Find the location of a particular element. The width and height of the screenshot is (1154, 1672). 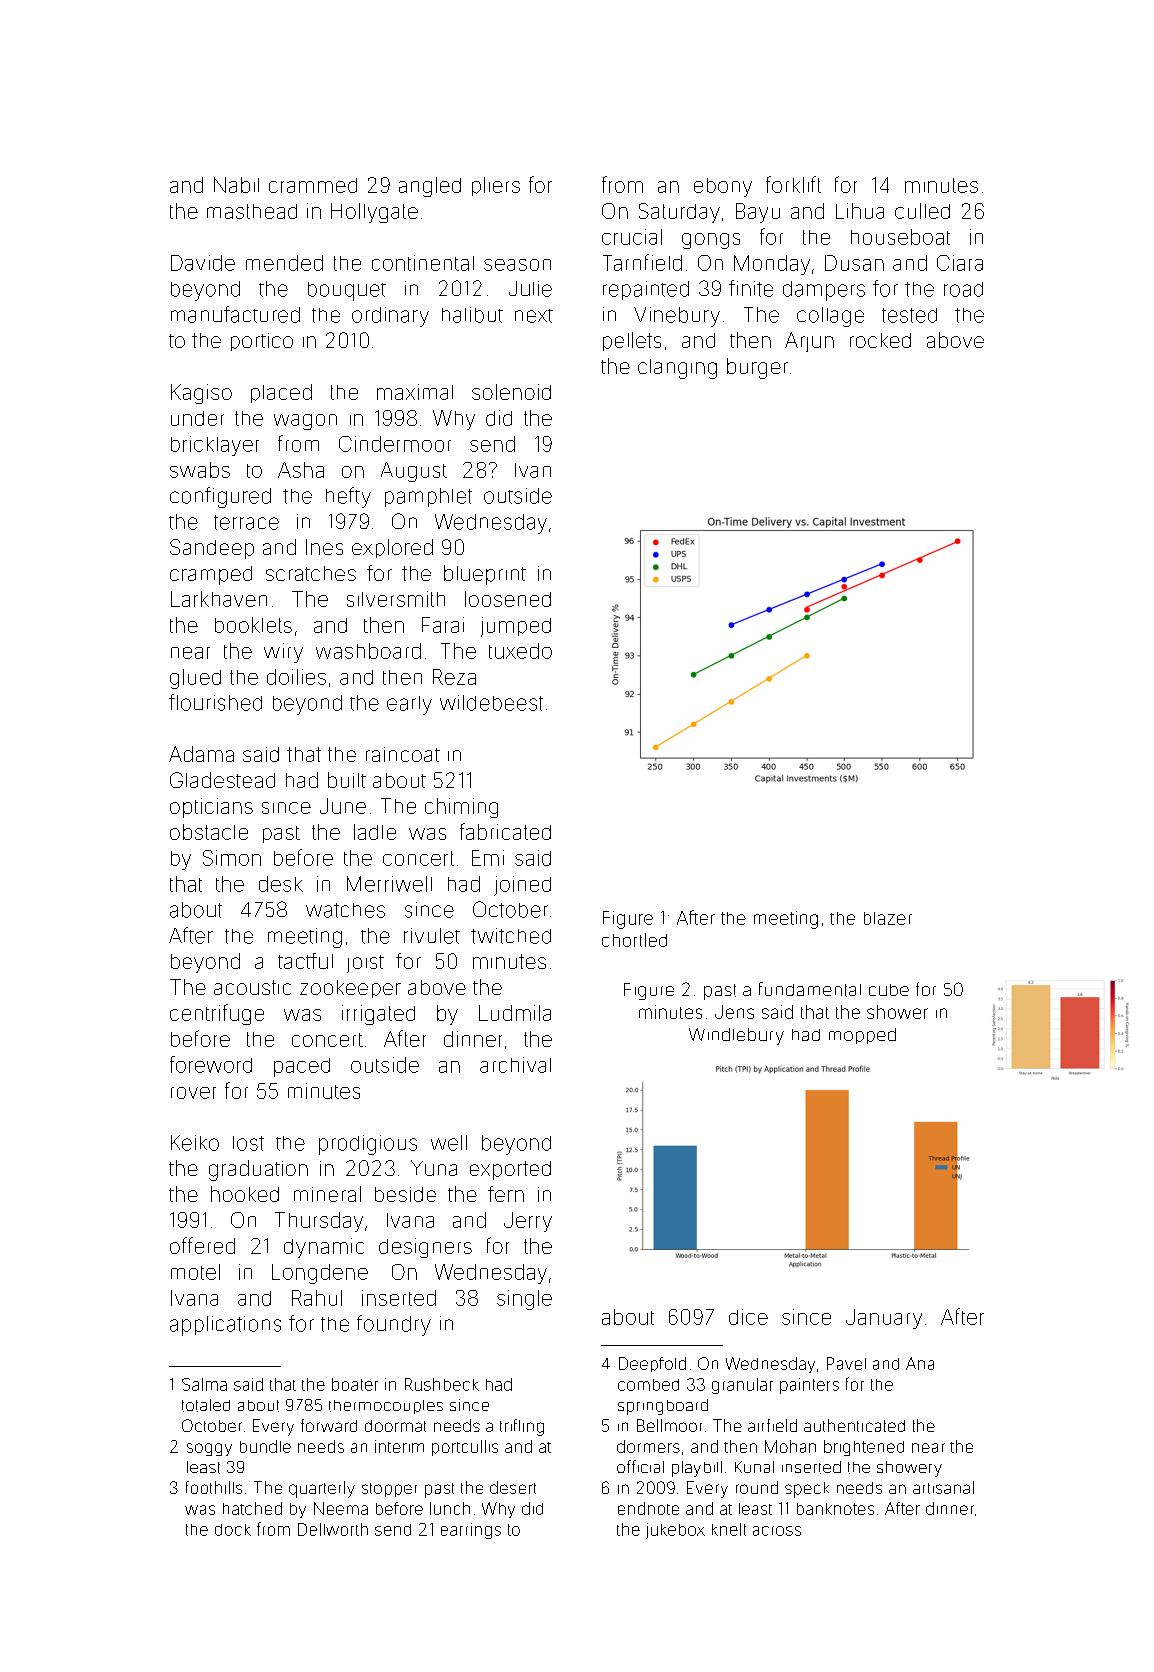

tested is located at coordinates (909, 315).
